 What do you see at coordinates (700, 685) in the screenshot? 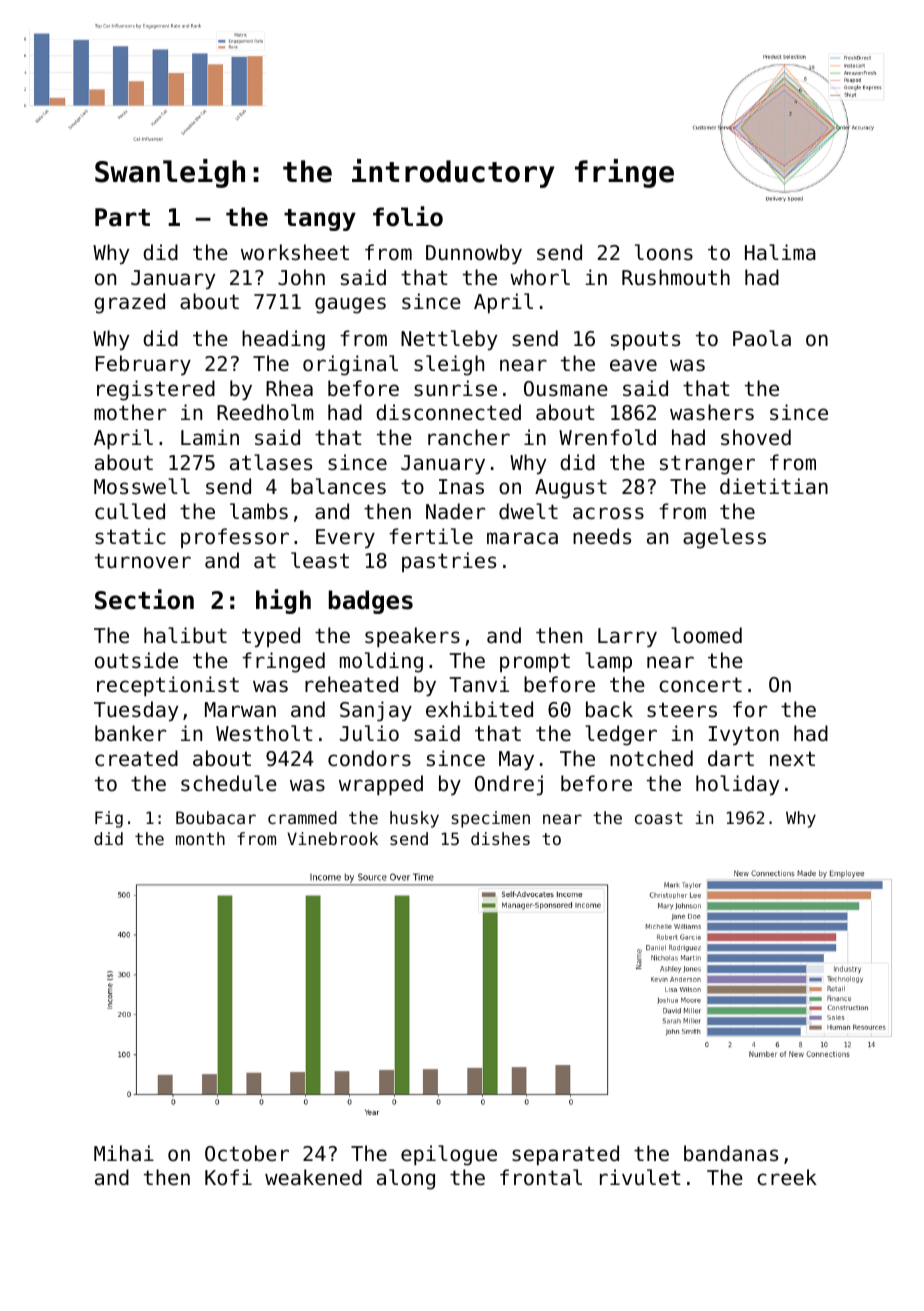
I see `concert` at bounding box center [700, 685].
